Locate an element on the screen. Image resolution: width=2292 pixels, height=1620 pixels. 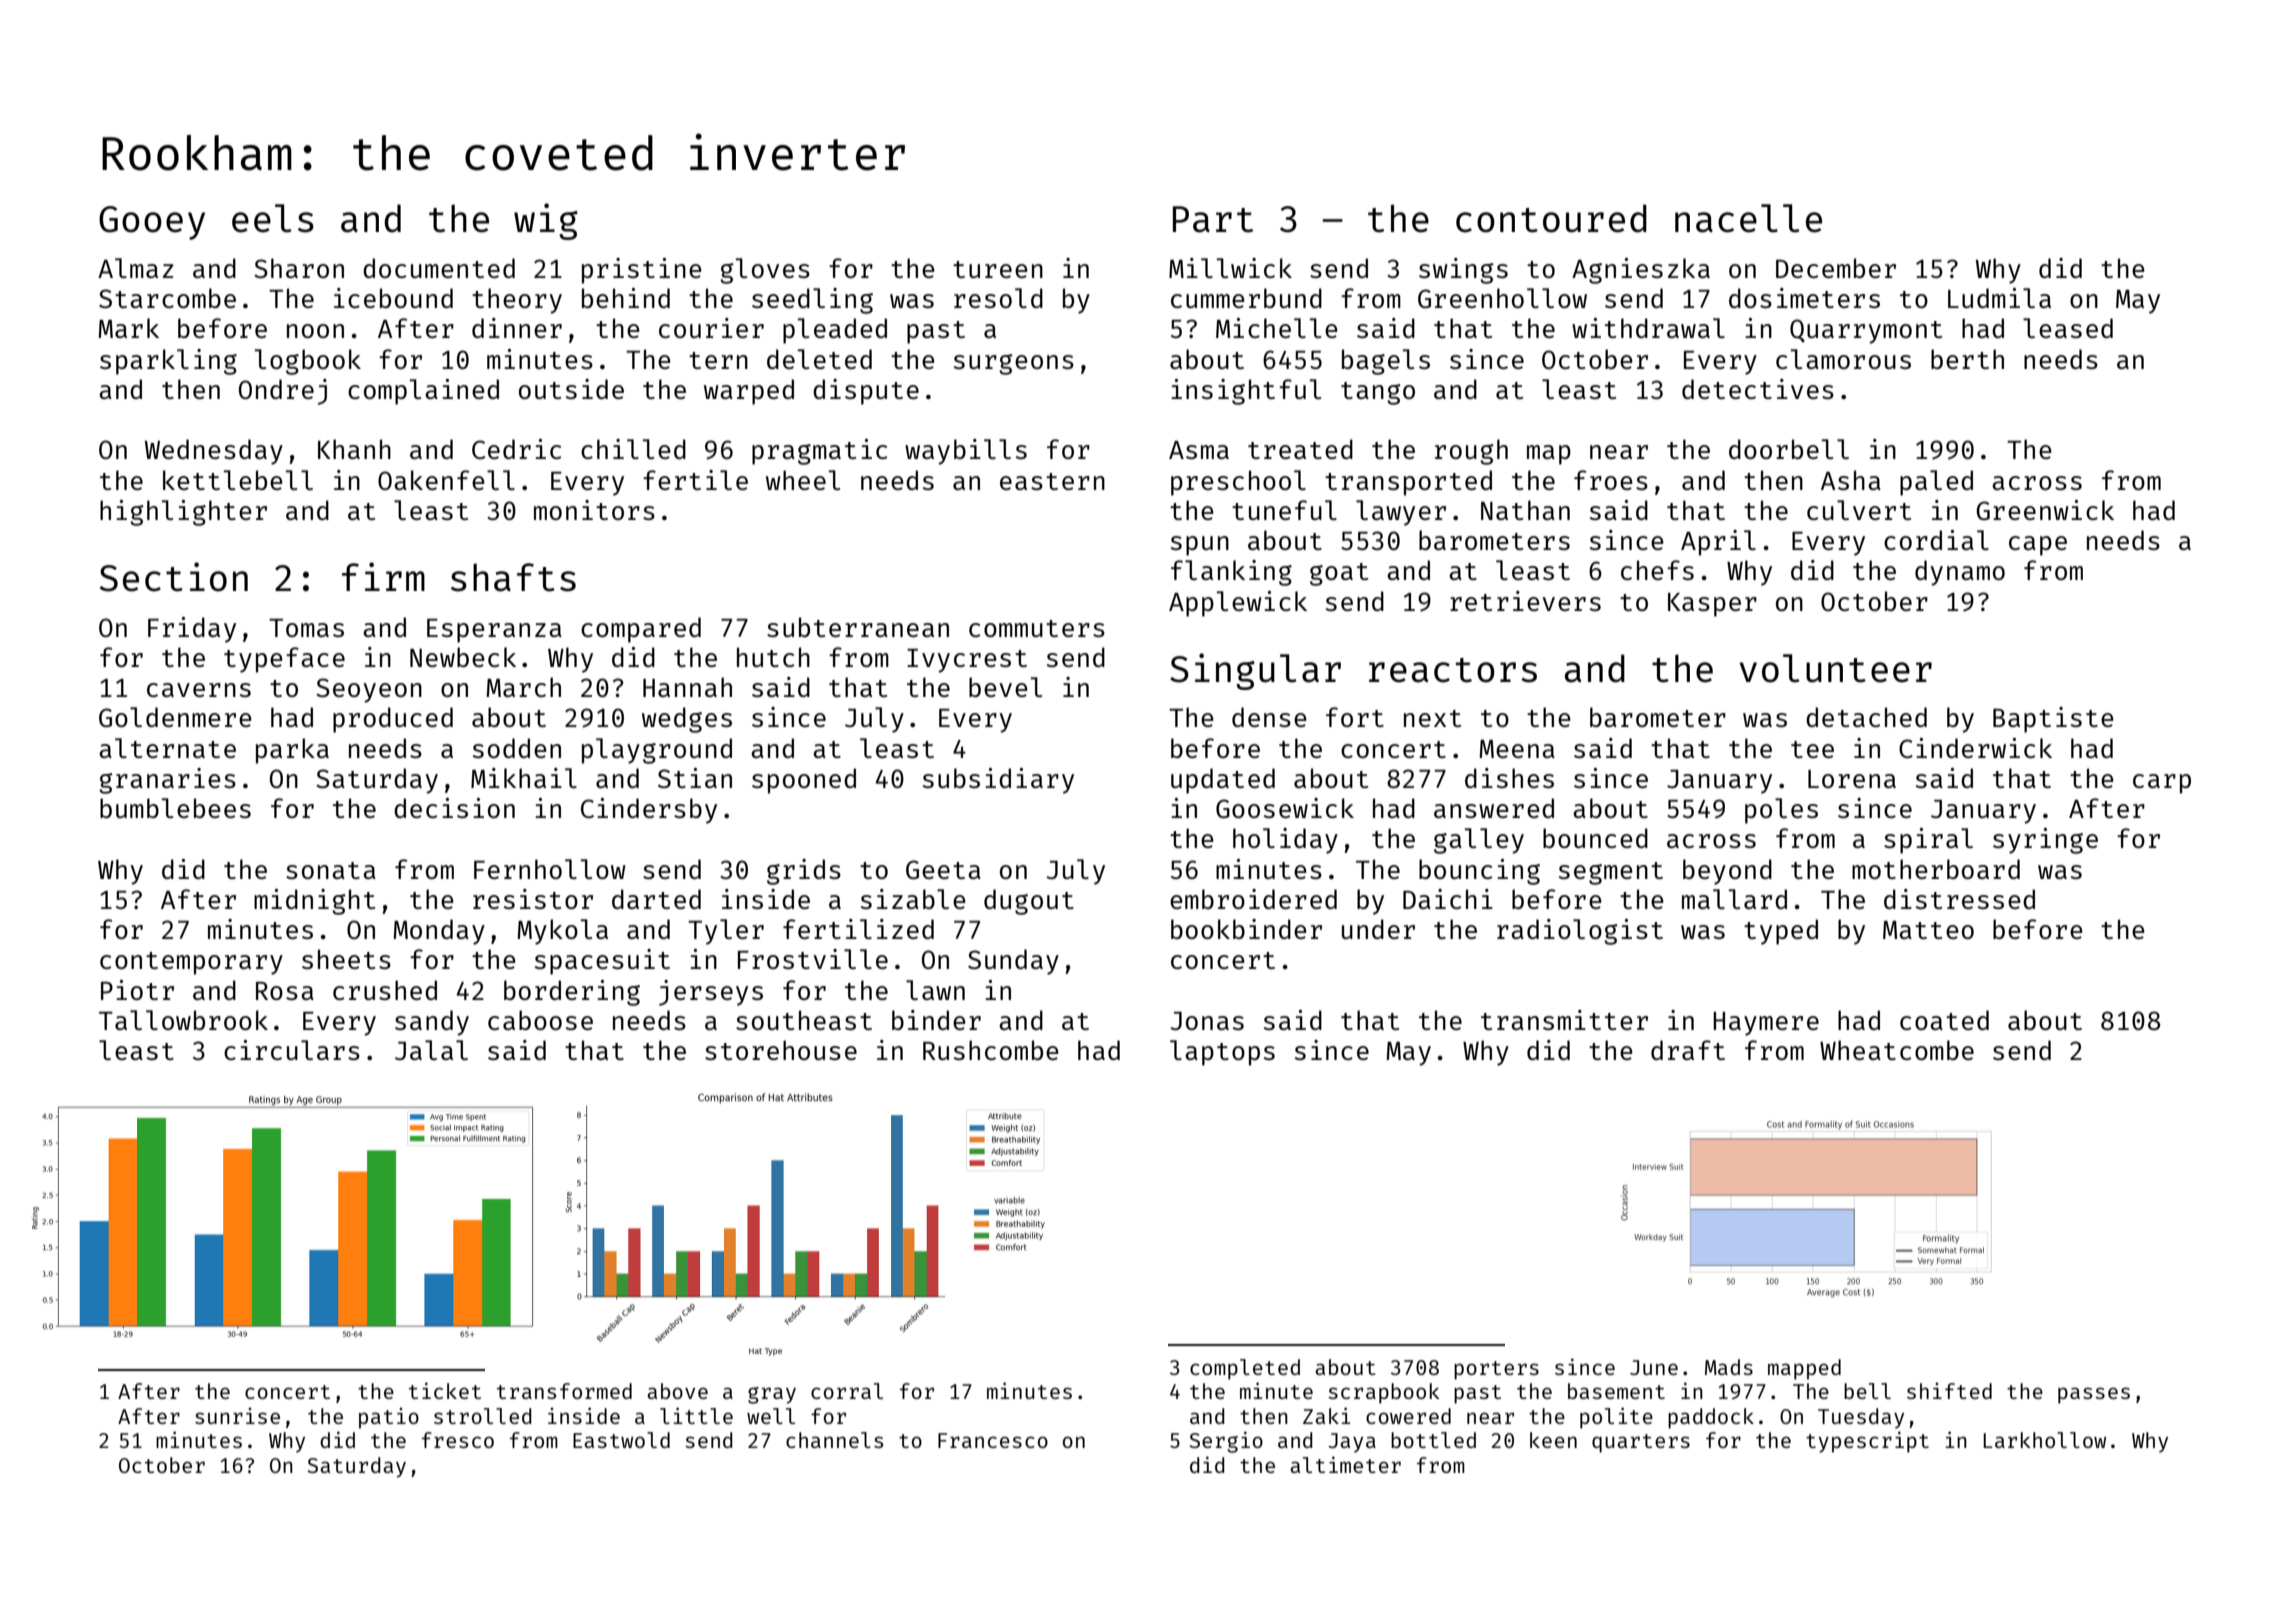
dense is located at coordinates (1269, 717).
